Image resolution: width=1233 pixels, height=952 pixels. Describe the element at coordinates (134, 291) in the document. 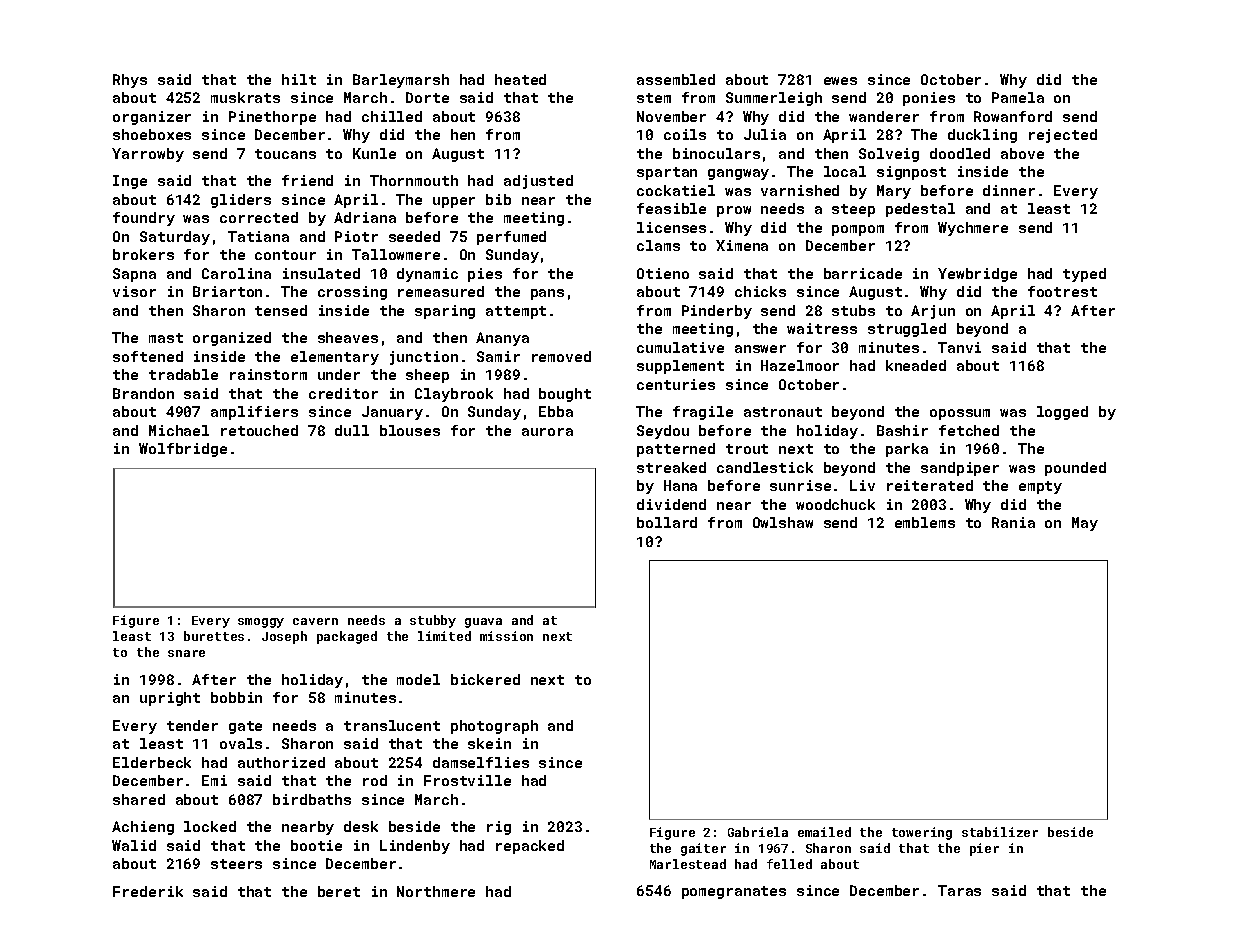

I see `visor` at that location.
